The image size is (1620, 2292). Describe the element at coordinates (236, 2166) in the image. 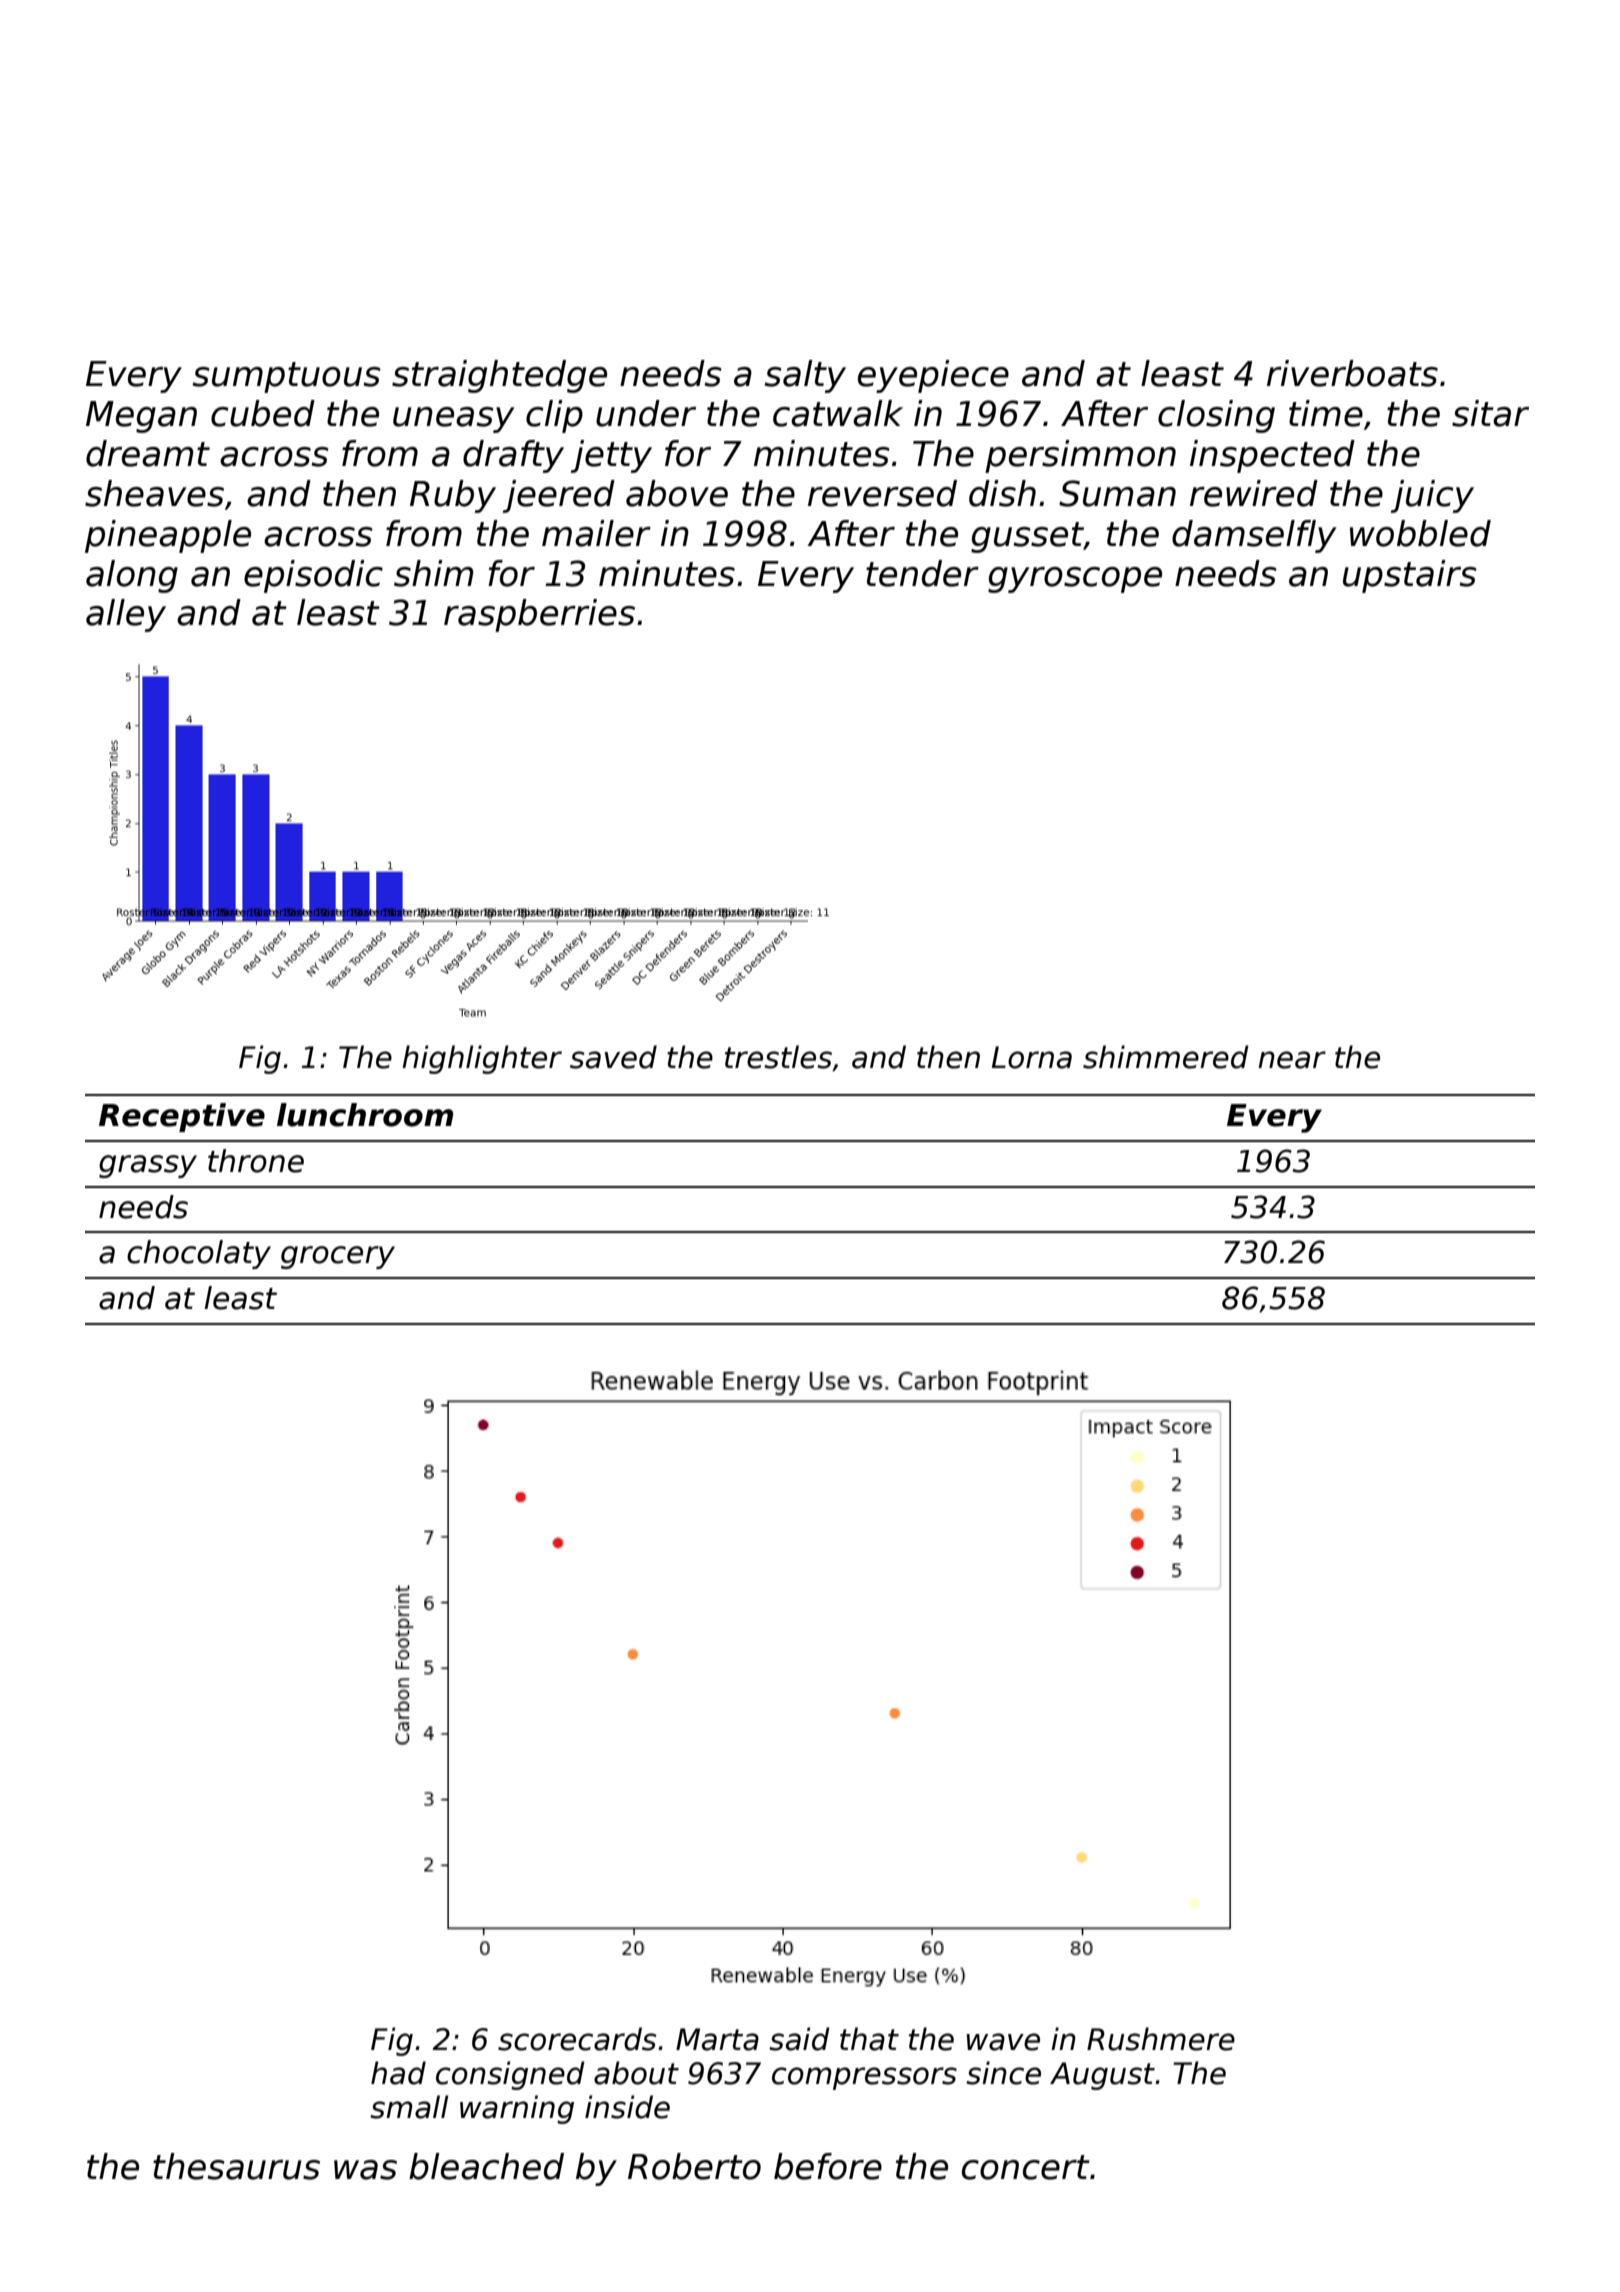

I see `thesaurus` at that location.
